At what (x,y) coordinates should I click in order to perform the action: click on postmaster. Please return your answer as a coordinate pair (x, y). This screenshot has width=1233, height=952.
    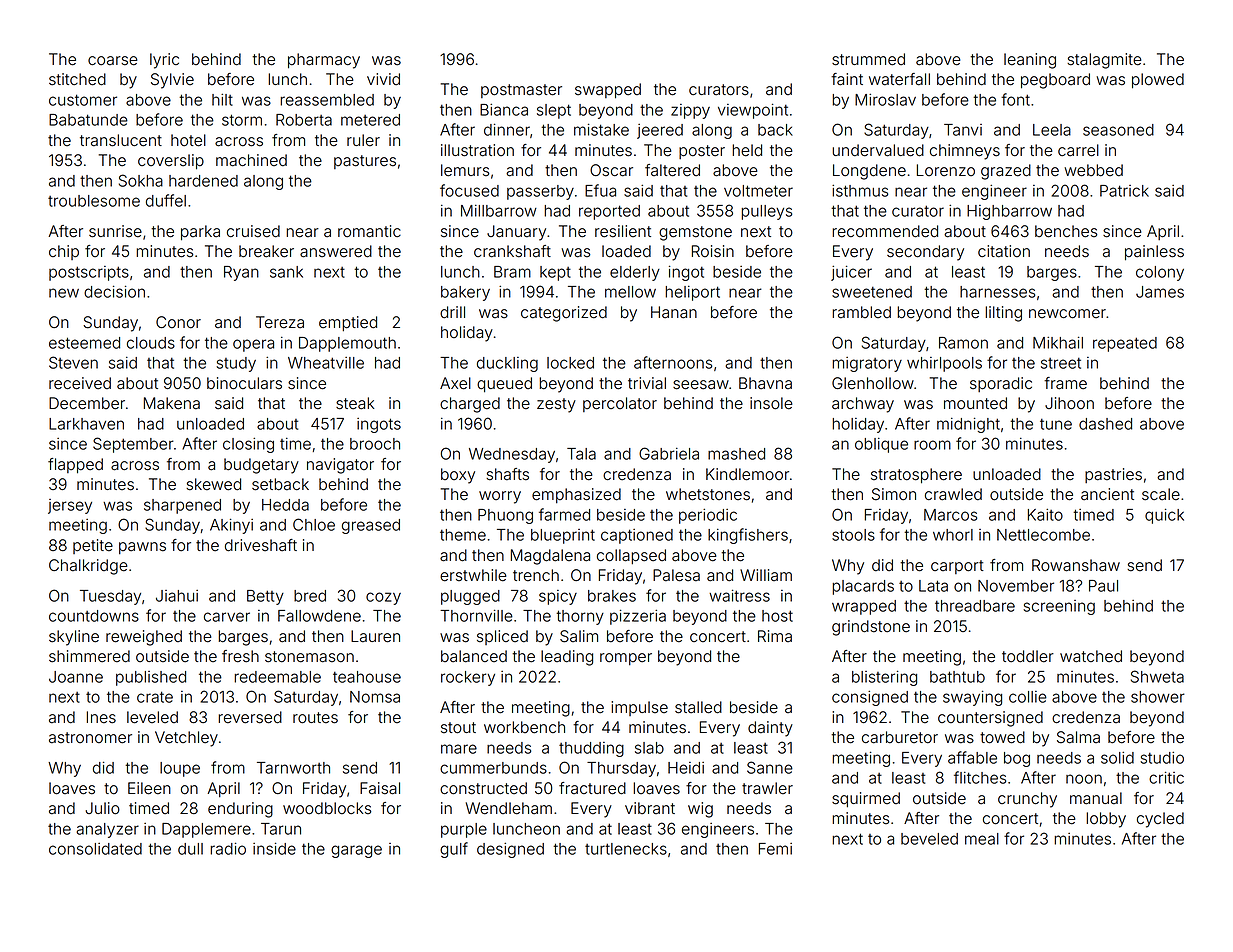
    Looking at the image, I should click on (521, 91).
